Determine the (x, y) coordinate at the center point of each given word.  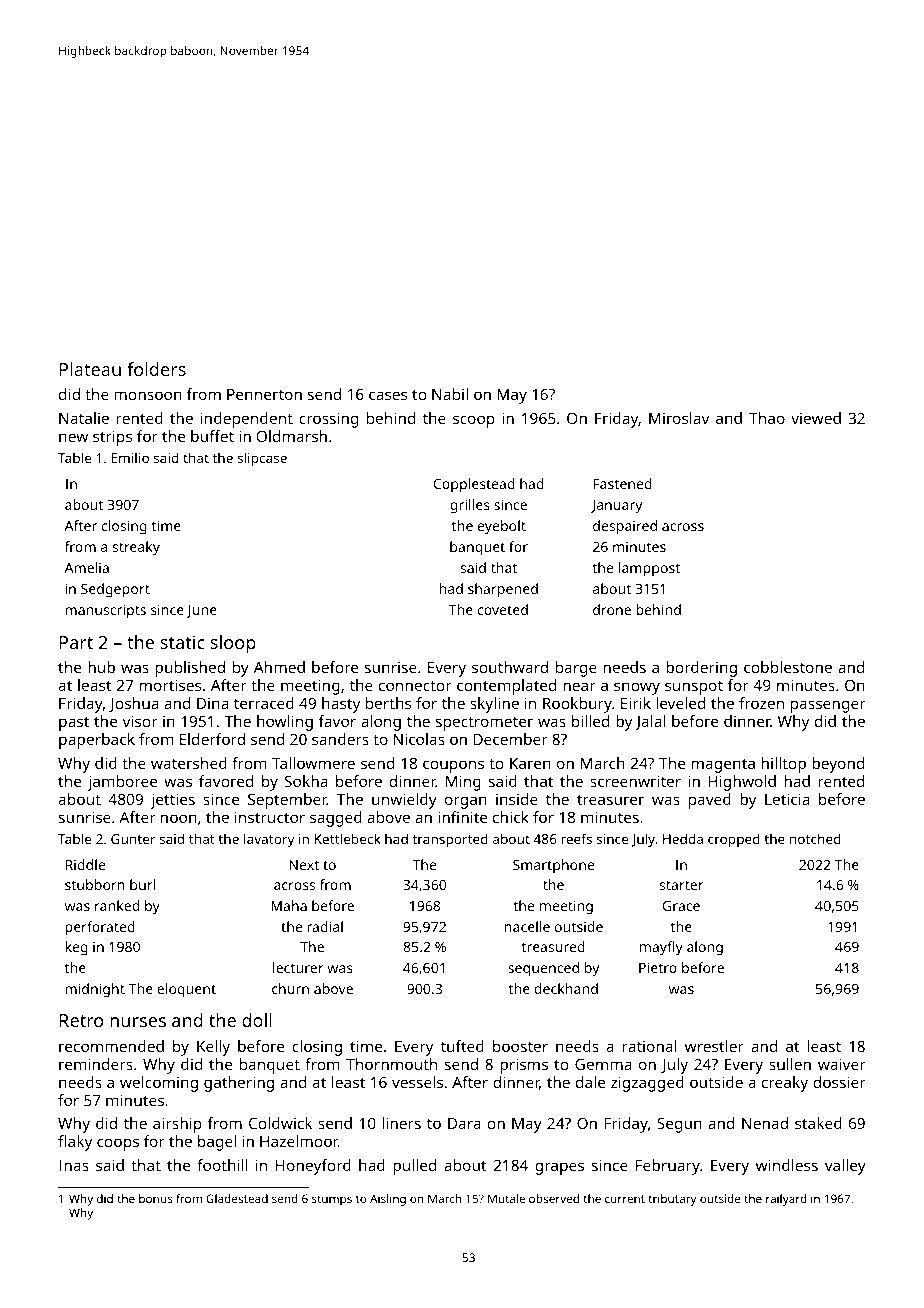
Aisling (388, 1200)
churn (290, 988)
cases (388, 395)
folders (156, 369)
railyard (786, 1200)
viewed (816, 418)
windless (787, 1165)
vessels (417, 1082)
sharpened (503, 590)
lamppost (649, 569)
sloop (233, 644)
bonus (156, 1198)
